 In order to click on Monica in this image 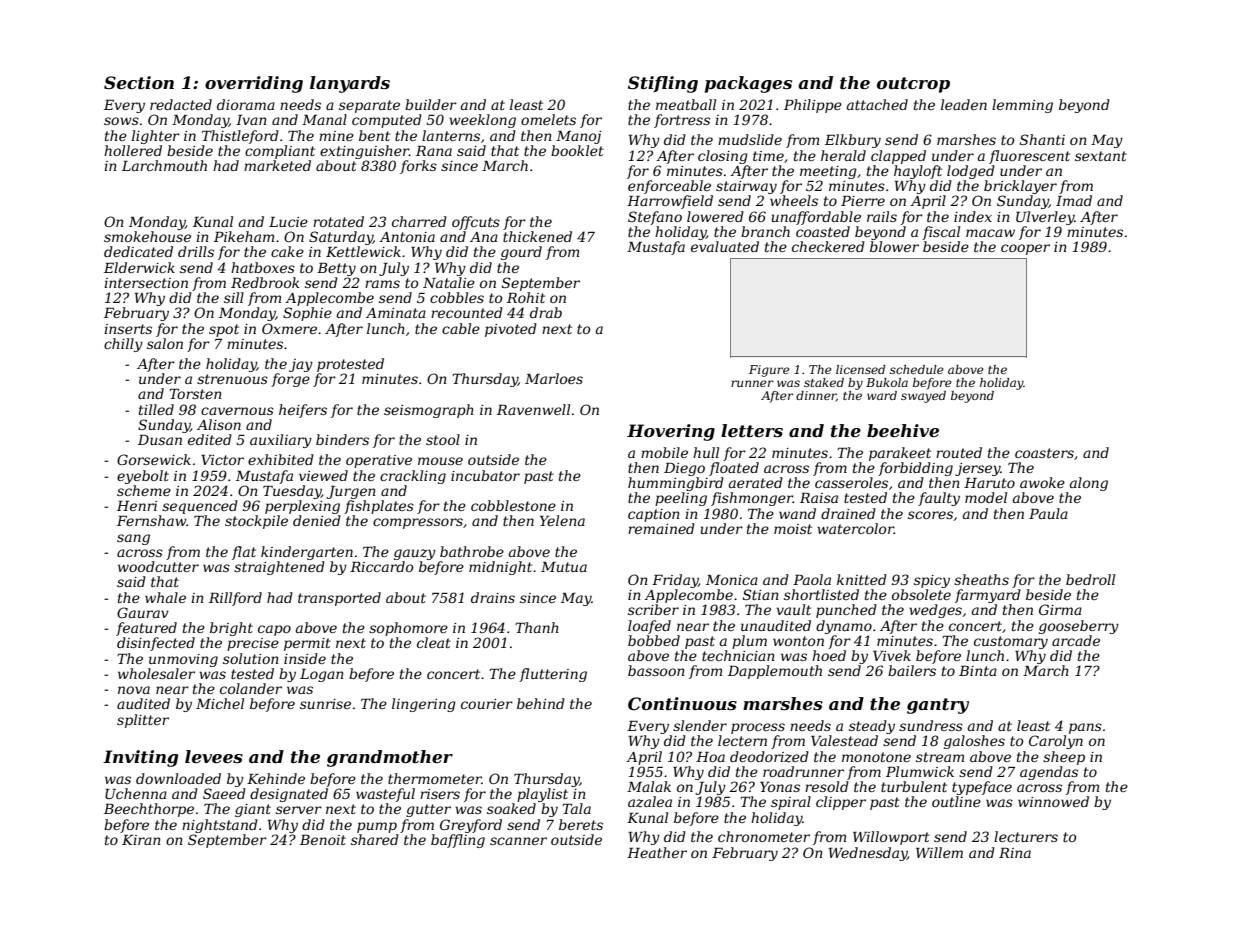, I will do `click(732, 580)`.
